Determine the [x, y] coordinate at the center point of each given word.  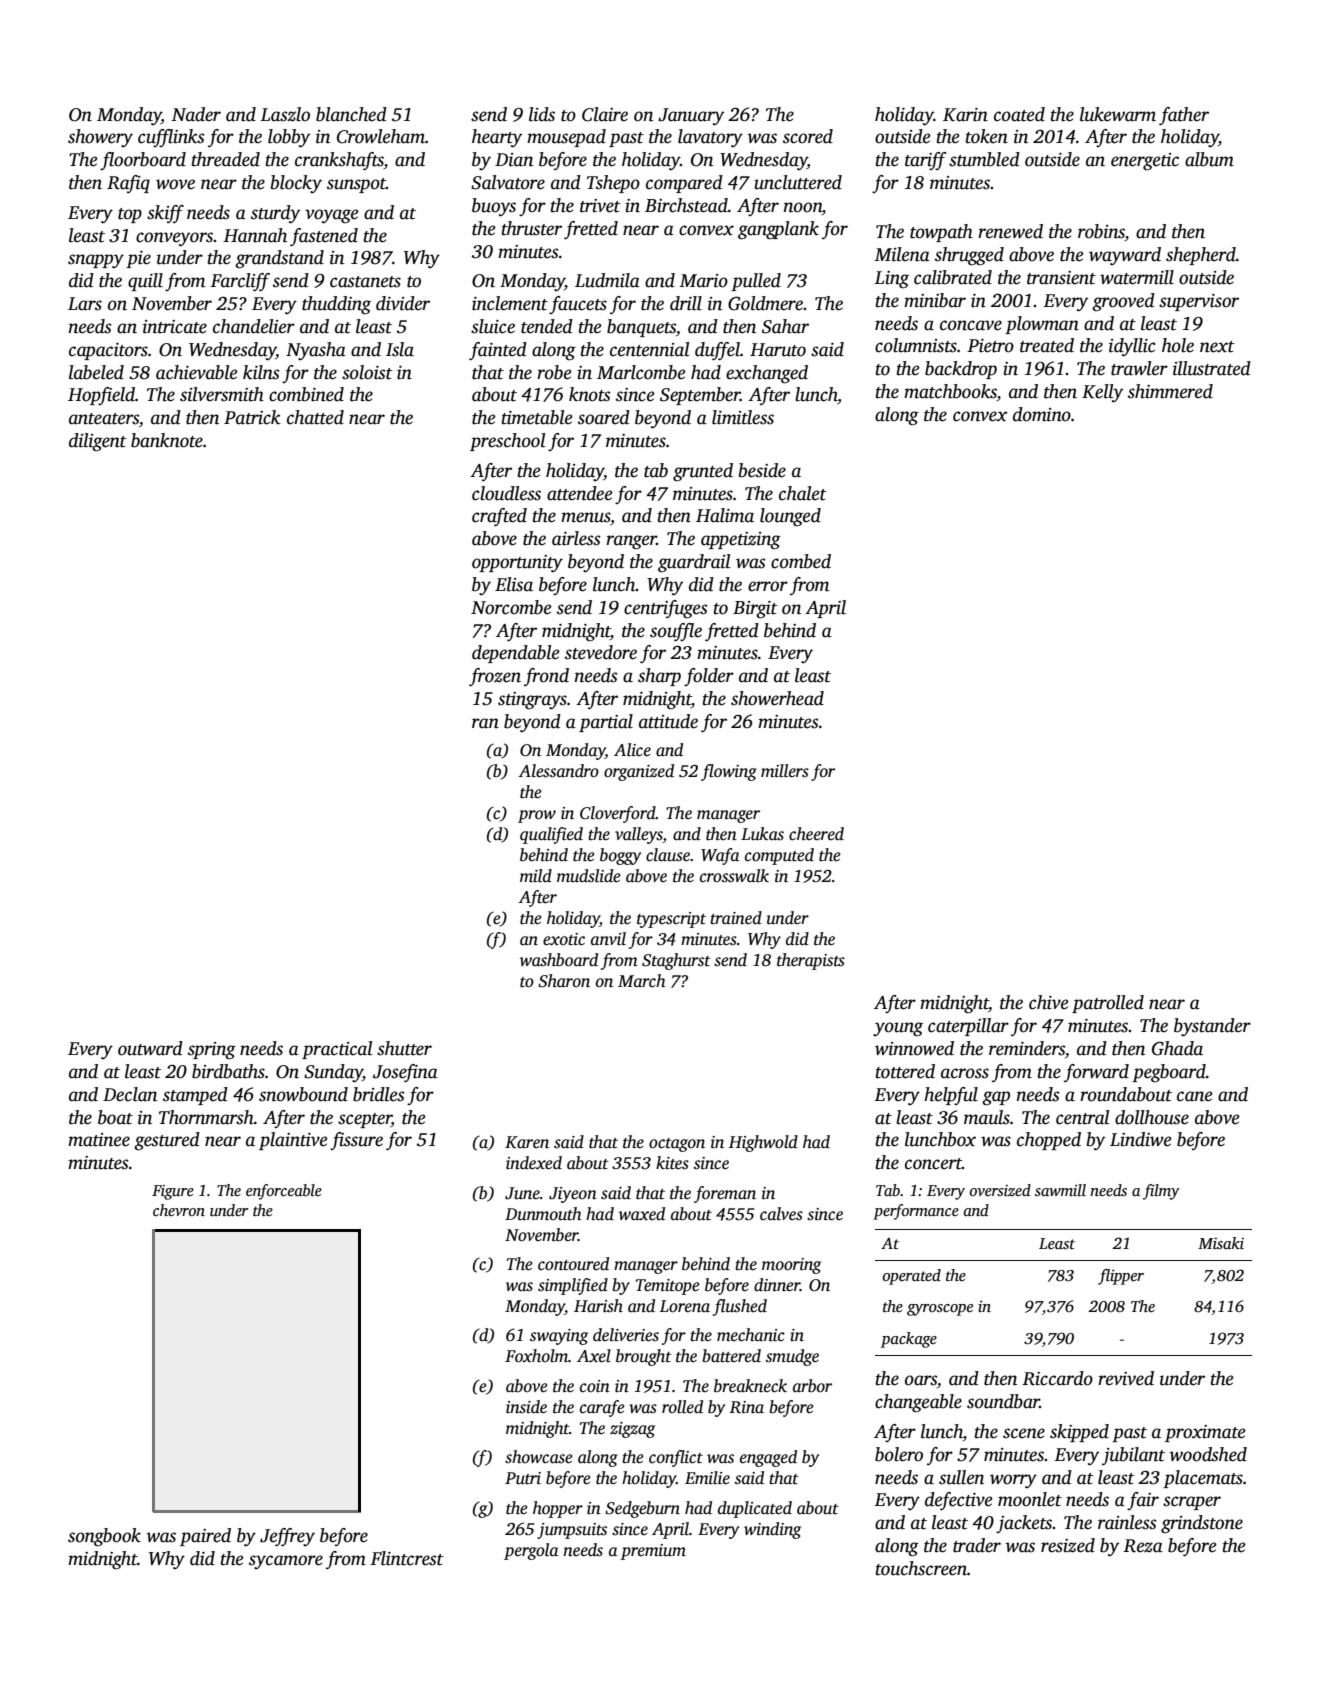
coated [1019, 114]
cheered [816, 834]
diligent [98, 442]
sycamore [286, 1562]
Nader [196, 114]
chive [1049, 1002]
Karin [965, 115]
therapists [811, 961]
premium [653, 1552]
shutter [404, 1048]
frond [546, 677]
